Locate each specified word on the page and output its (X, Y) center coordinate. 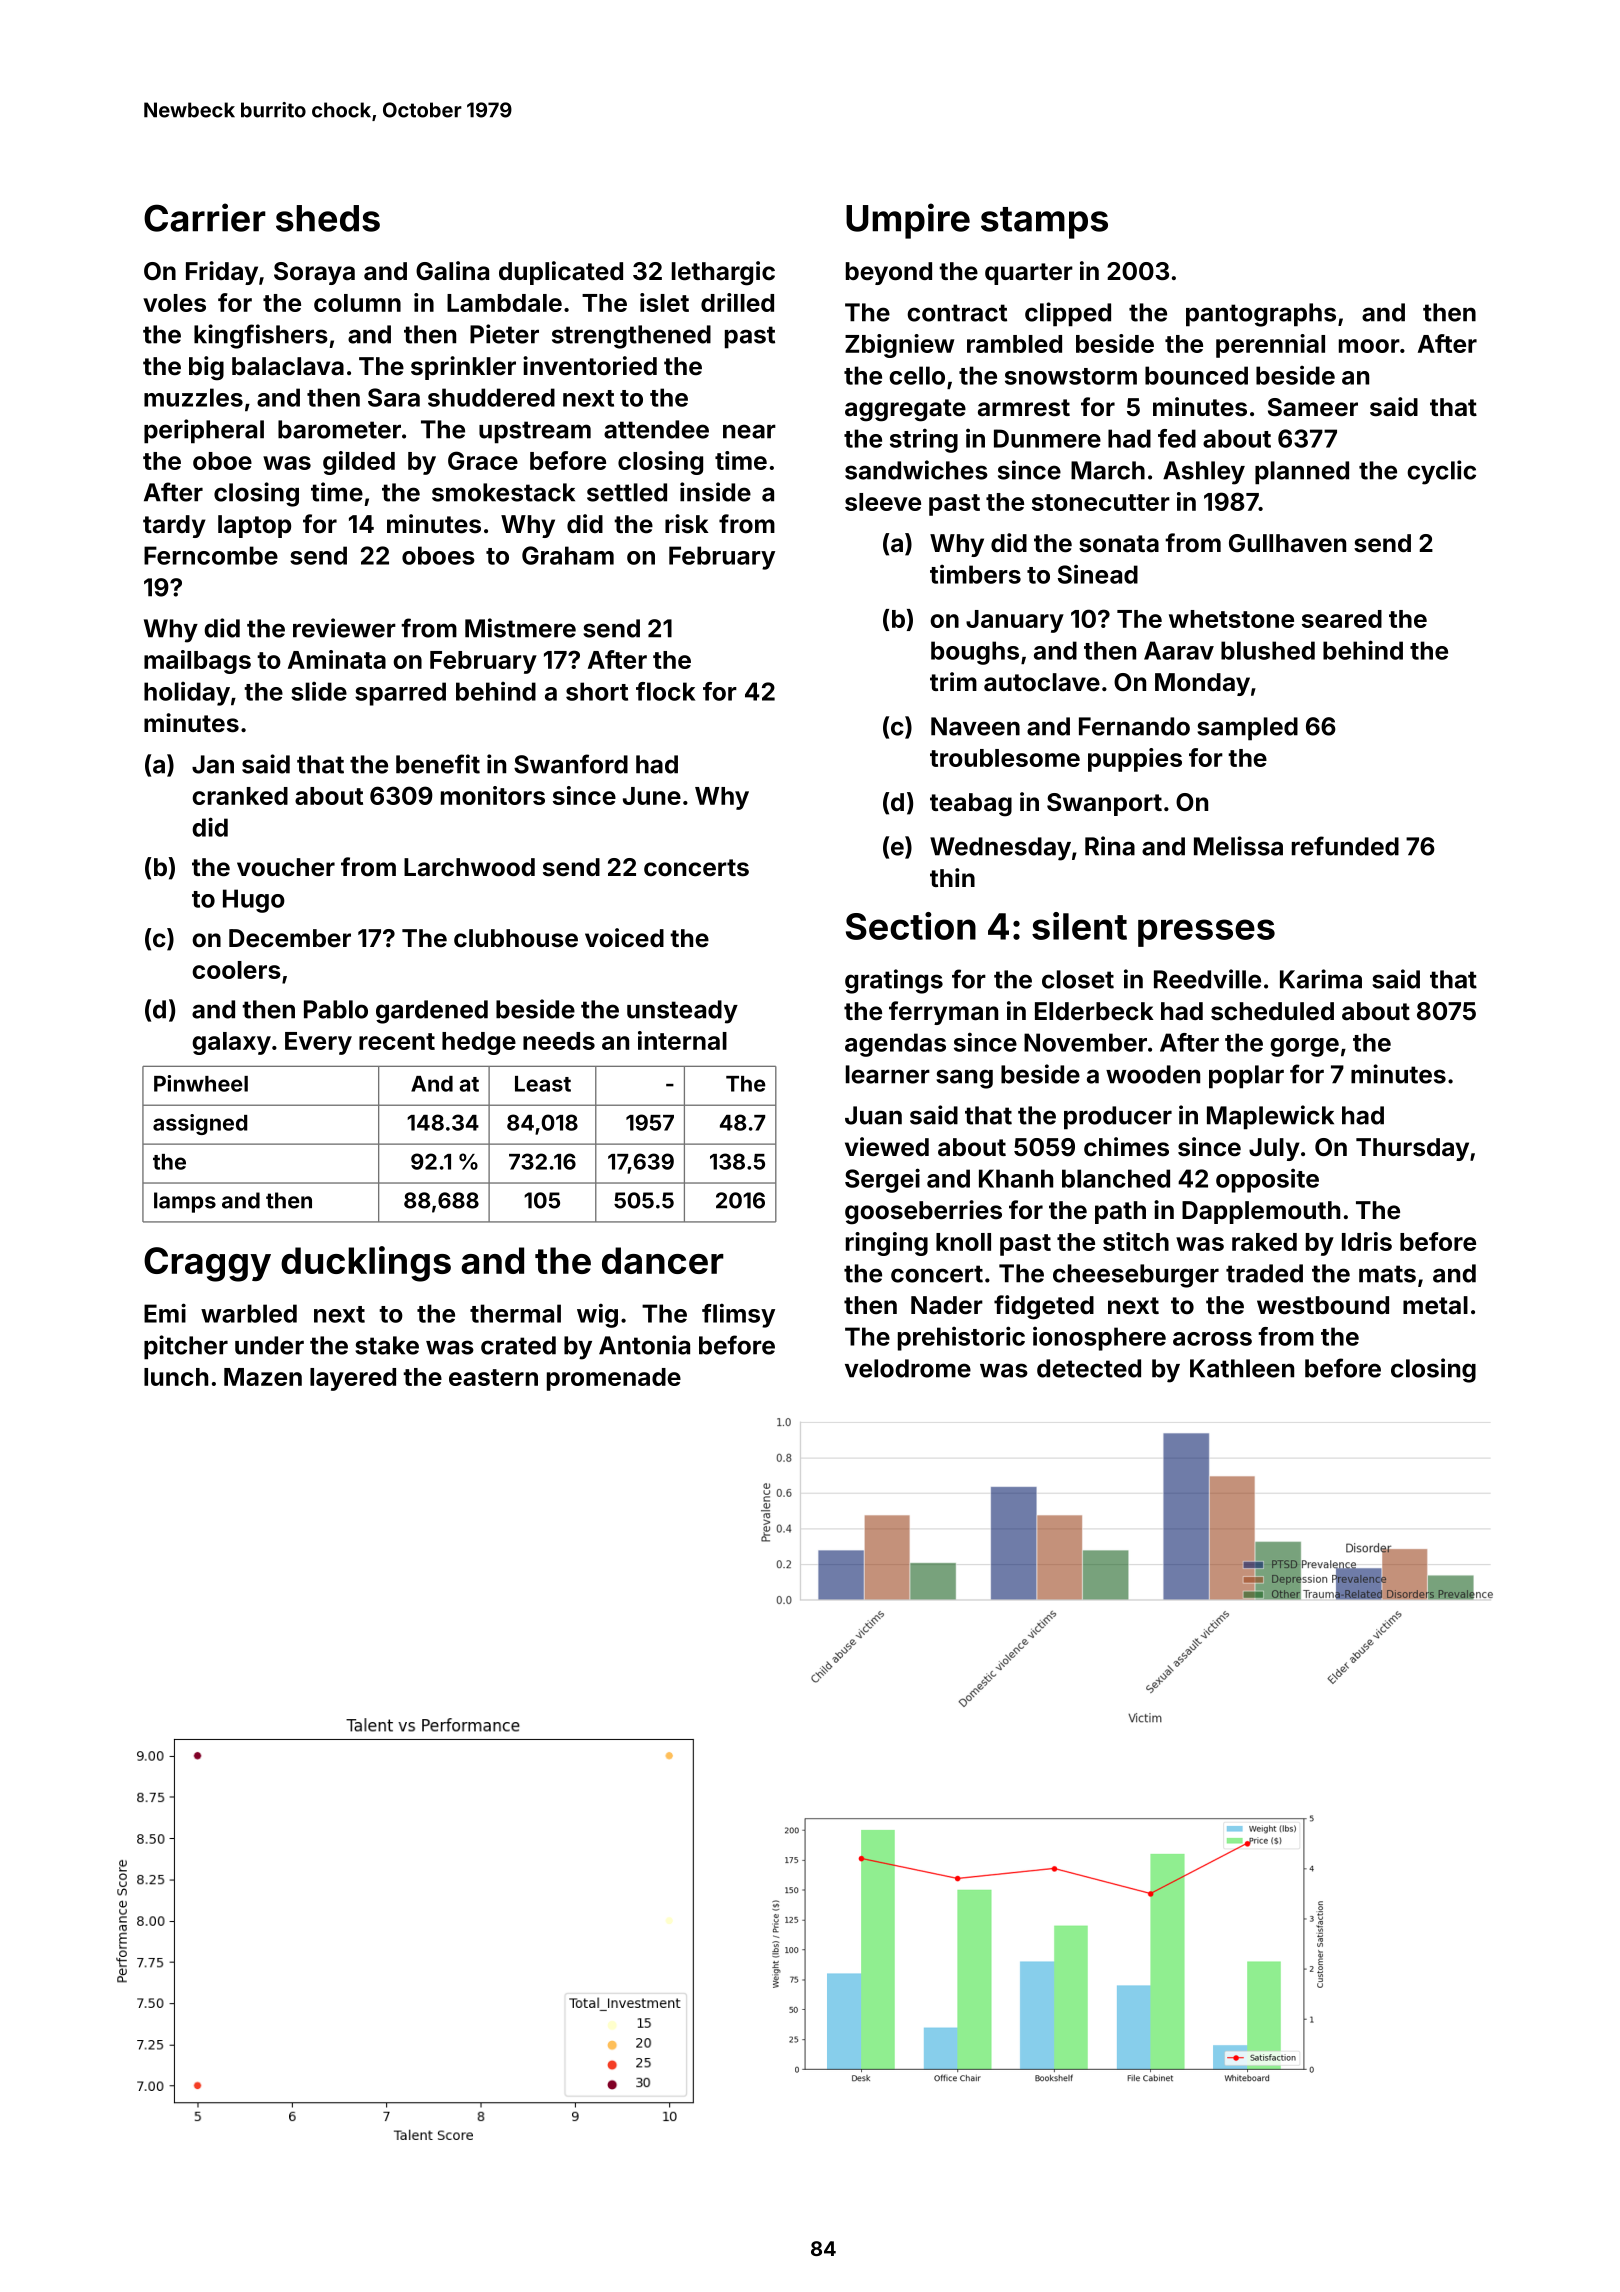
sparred (400, 694)
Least (543, 1084)
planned (1302, 473)
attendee (656, 429)
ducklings (366, 1264)
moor (1369, 346)
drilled (737, 302)
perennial (1270, 346)
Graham (568, 555)
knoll (963, 1242)
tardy (174, 526)
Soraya (314, 273)
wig (597, 1315)
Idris (1367, 1241)
